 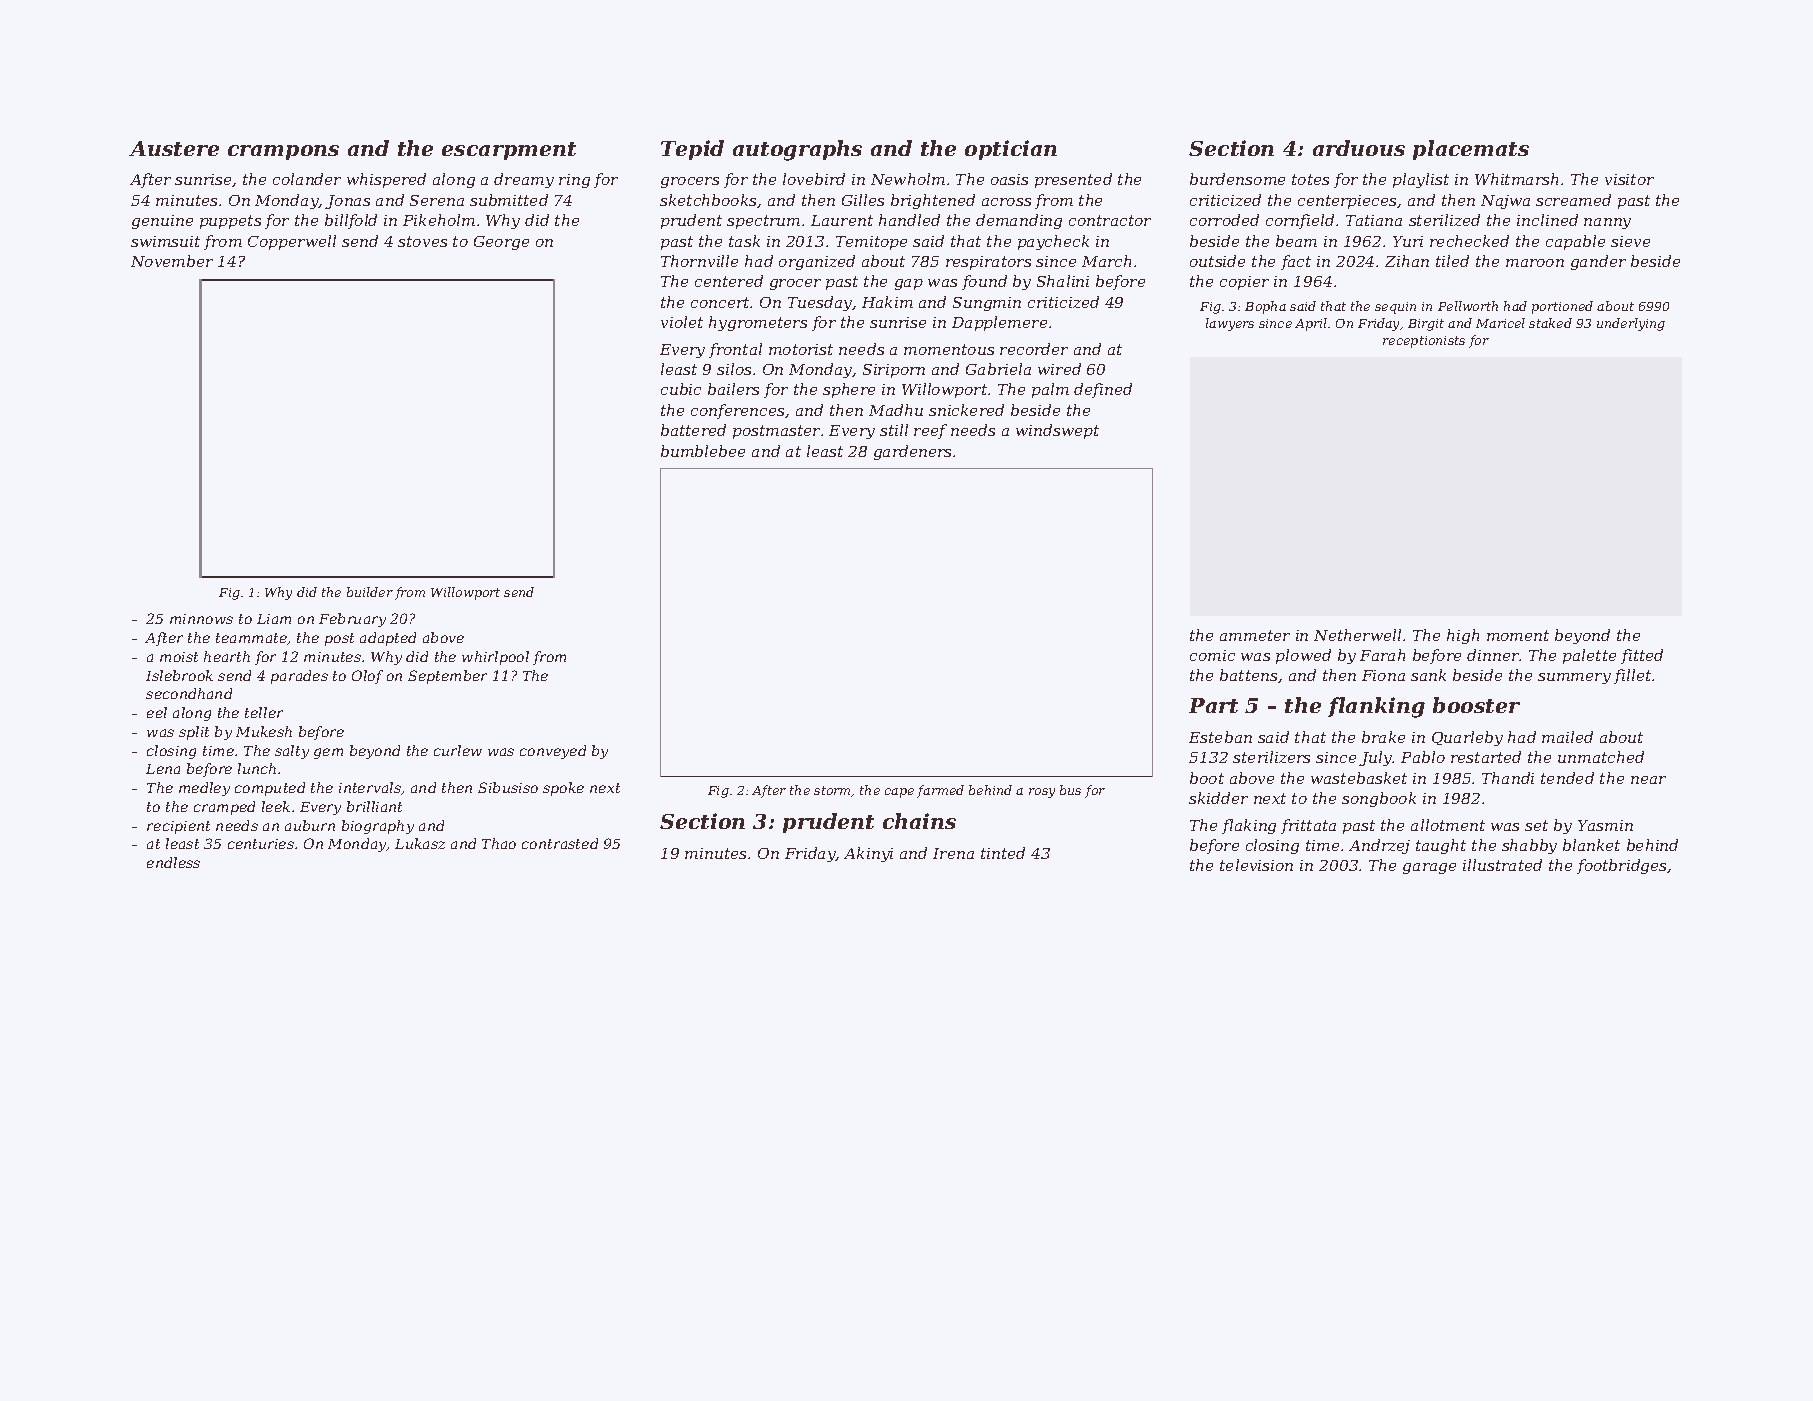 I want to click on endless, so click(x=173, y=862).
